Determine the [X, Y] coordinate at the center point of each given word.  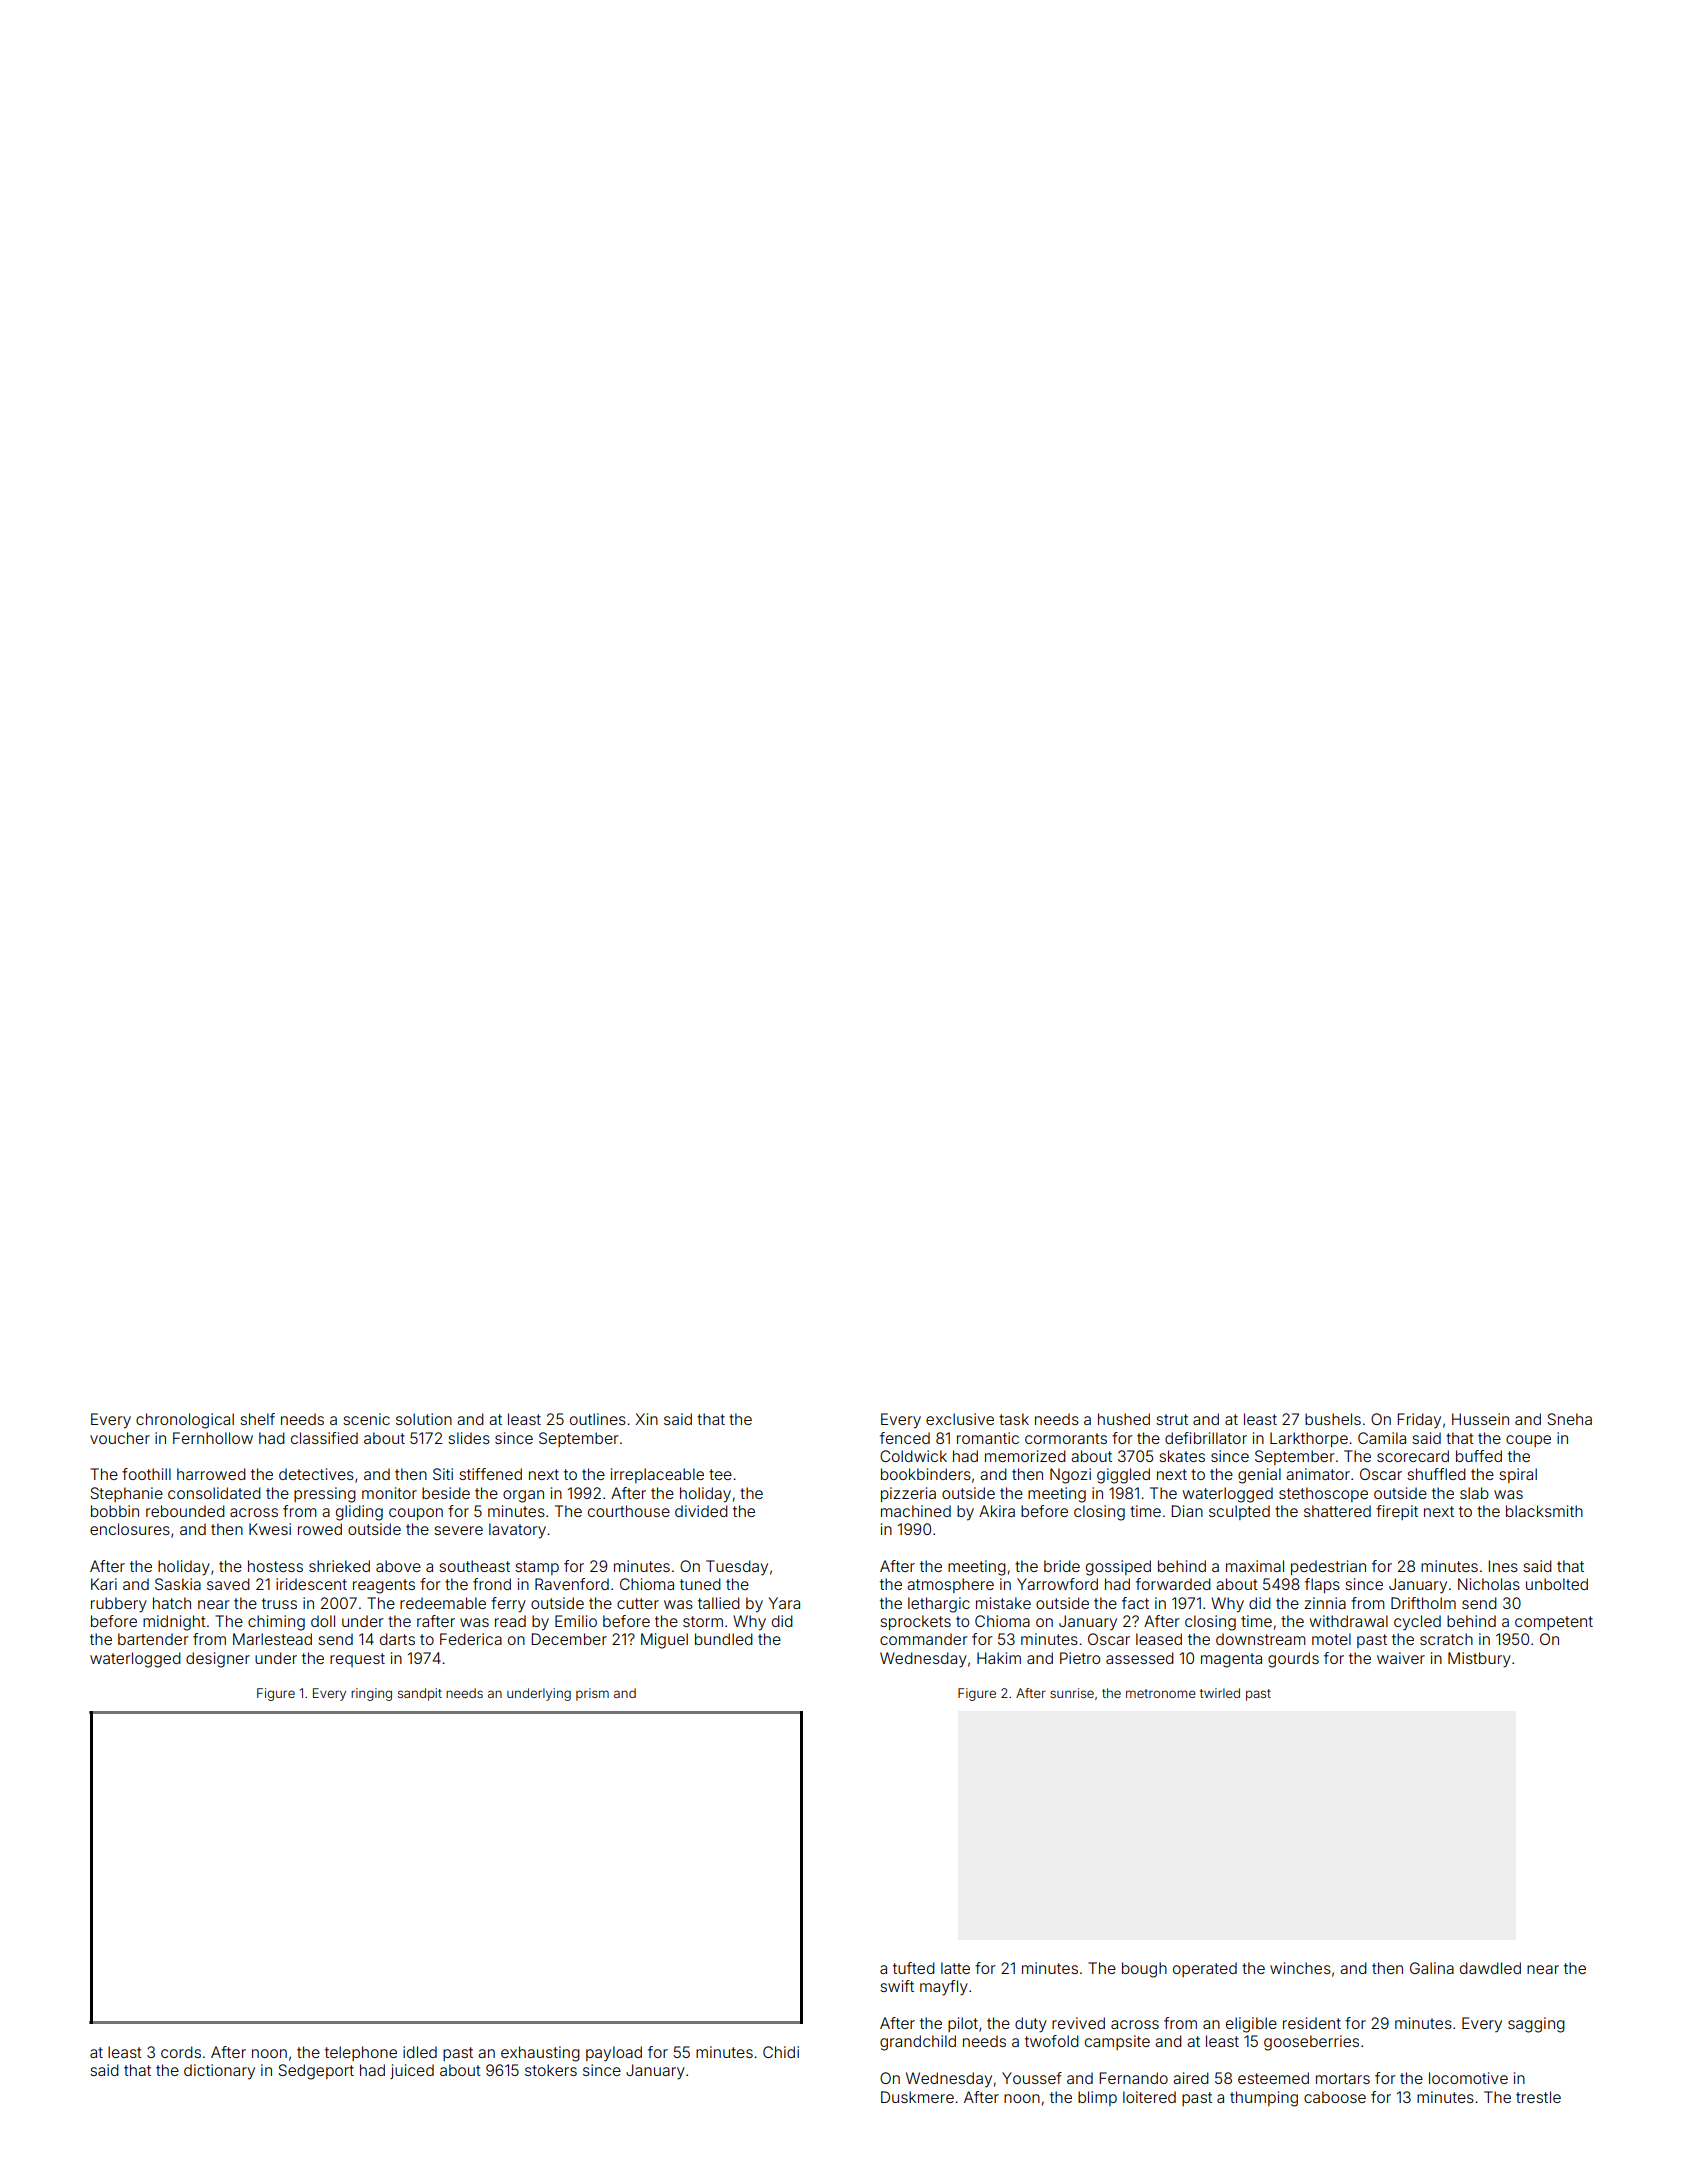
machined [916, 1511]
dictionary [219, 2071]
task [1014, 1419]
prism [592, 1694]
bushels [1333, 1419]
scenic [366, 1419]
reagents [384, 1586]
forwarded [1173, 1584]
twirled [1220, 1693]
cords [181, 2052]
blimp [1097, 2098]
